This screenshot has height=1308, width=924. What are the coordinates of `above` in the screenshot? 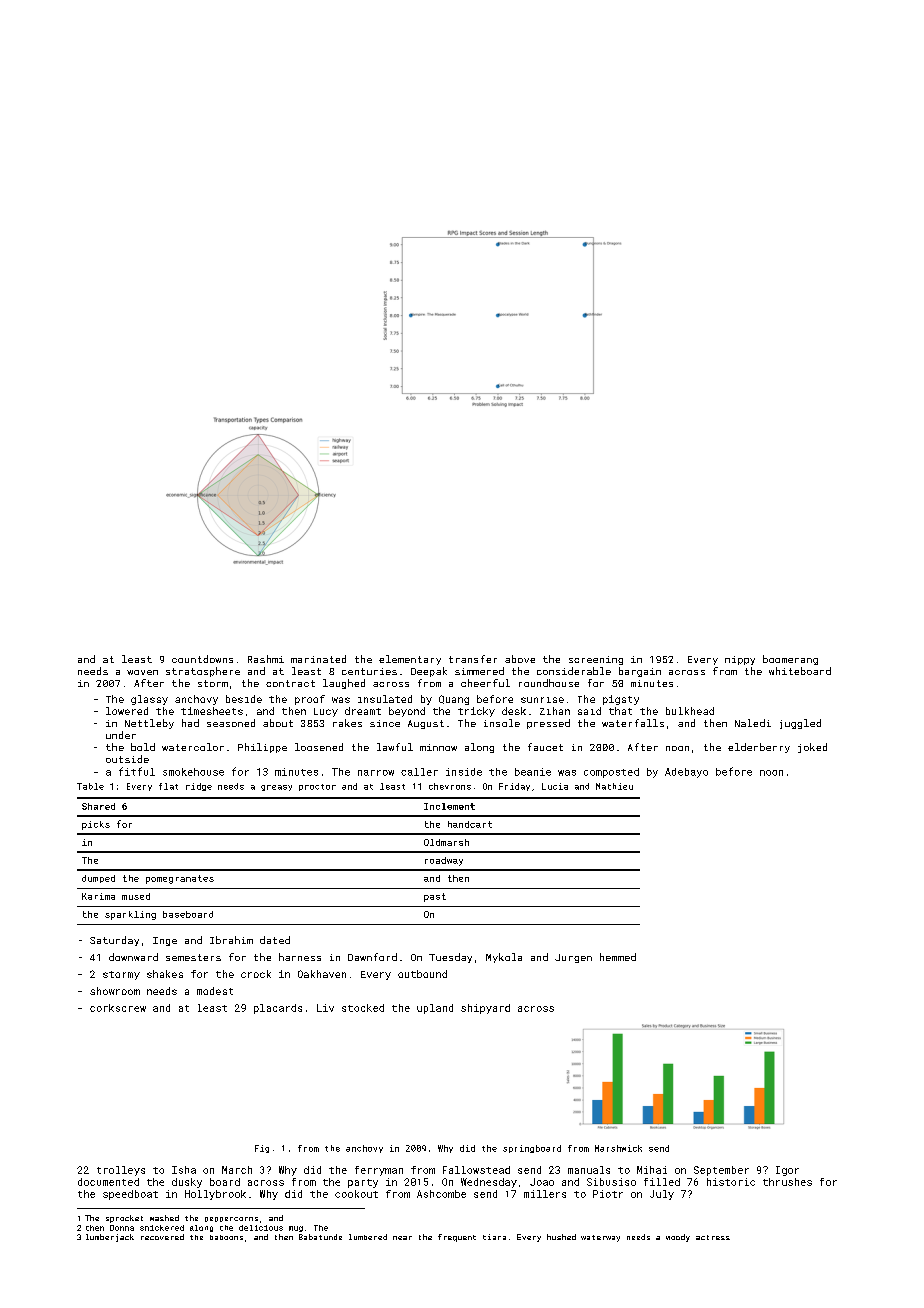 It's located at (520, 659).
